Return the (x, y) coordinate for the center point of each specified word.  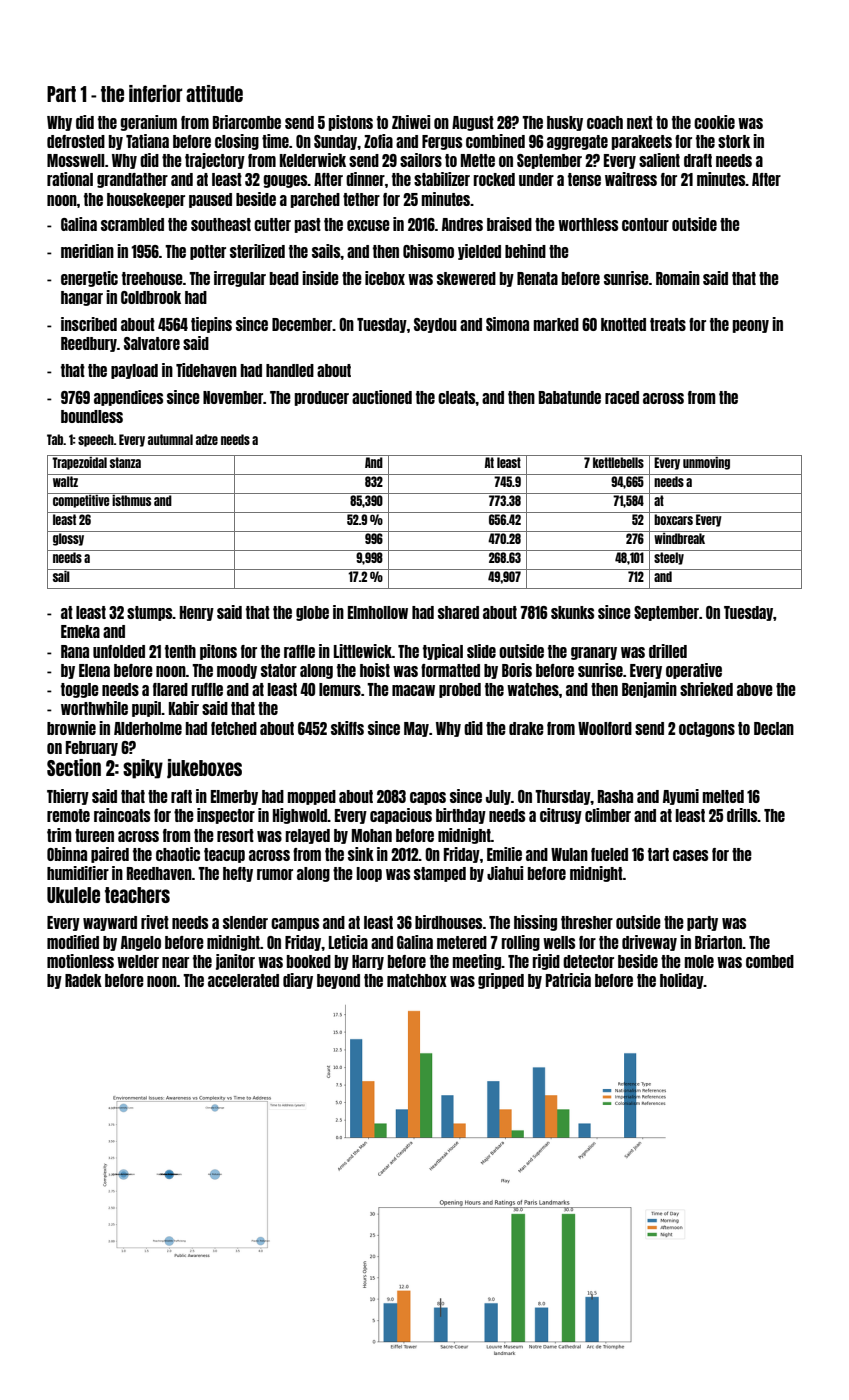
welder (138, 961)
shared (458, 612)
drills (742, 815)
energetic (89, 279)
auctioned (382, 397)
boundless (92, 416)
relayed (308, 836)
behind (525, 251)
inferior (156, 93)
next (640, 122)
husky (565, 123)
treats (668, 324)
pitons (218, 652)
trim (59, 835)
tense (584, 179)
